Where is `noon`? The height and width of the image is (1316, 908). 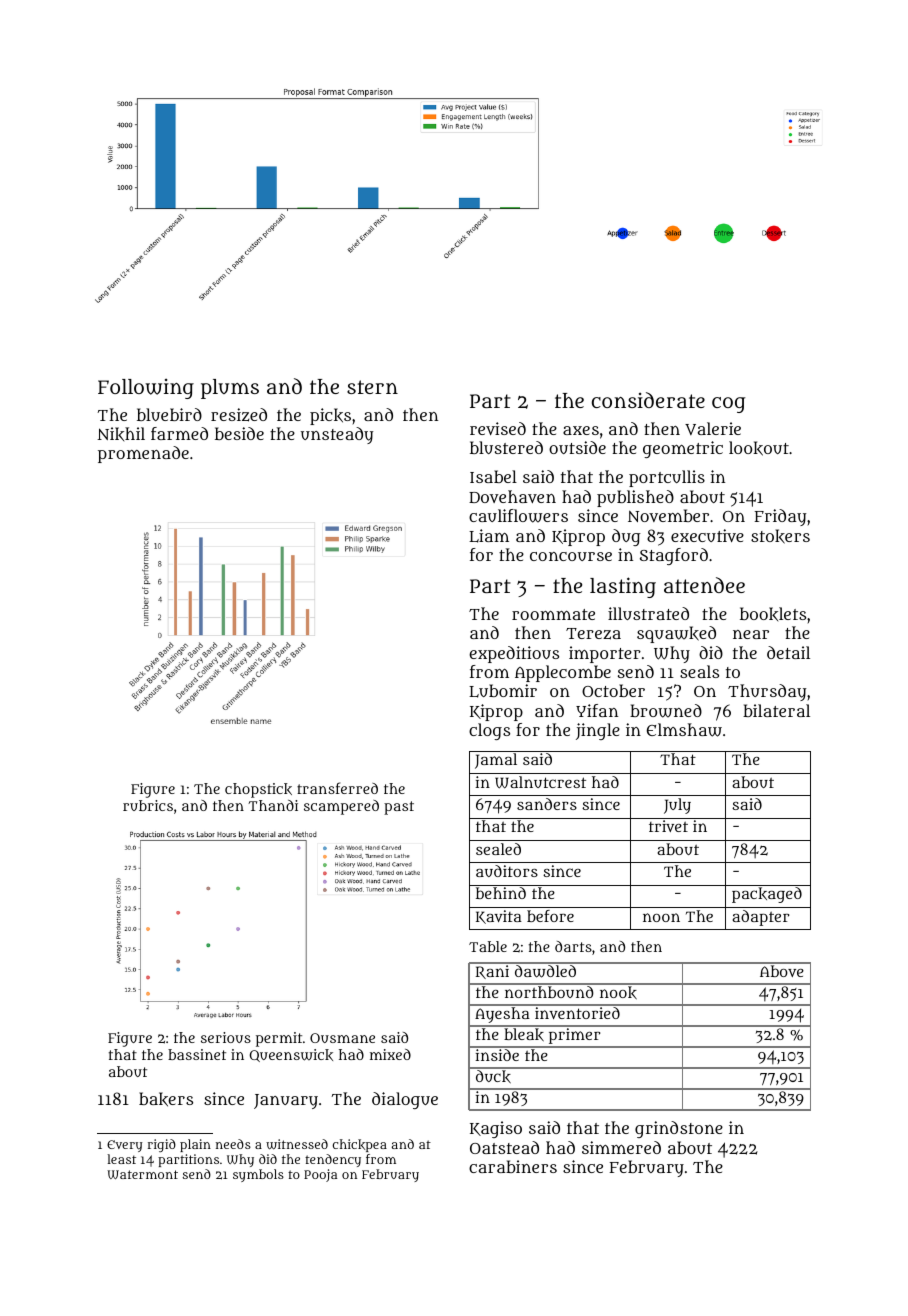 noon is located at coordinates (661, 917).
